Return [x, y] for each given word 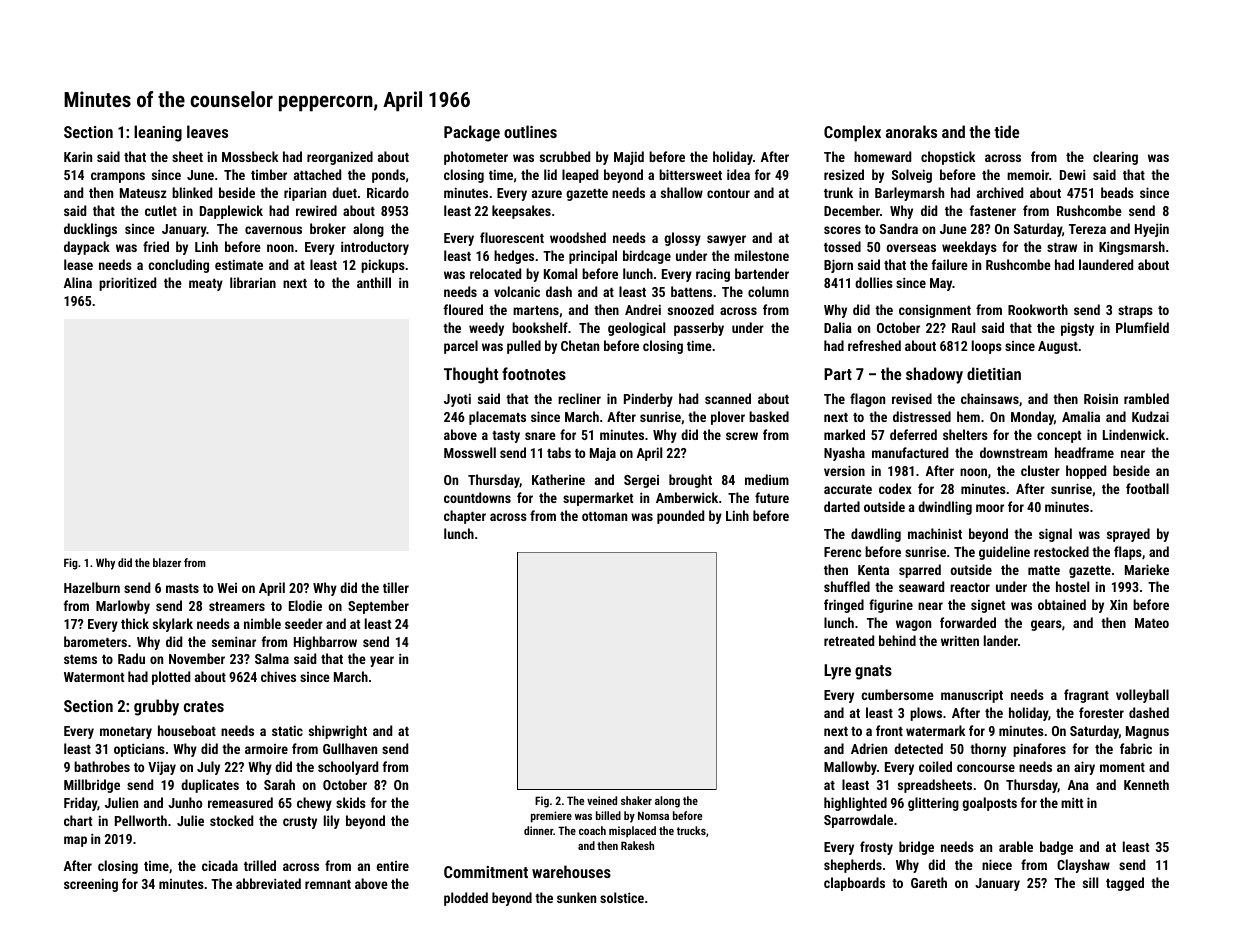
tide [1006, 131]
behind [897, 640]
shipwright [338, 732]
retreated [849, 640]
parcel [461, 347]
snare [540, 436]
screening [91, 885]
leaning [158, 133]
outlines [530, 131]
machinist [935, 533]
